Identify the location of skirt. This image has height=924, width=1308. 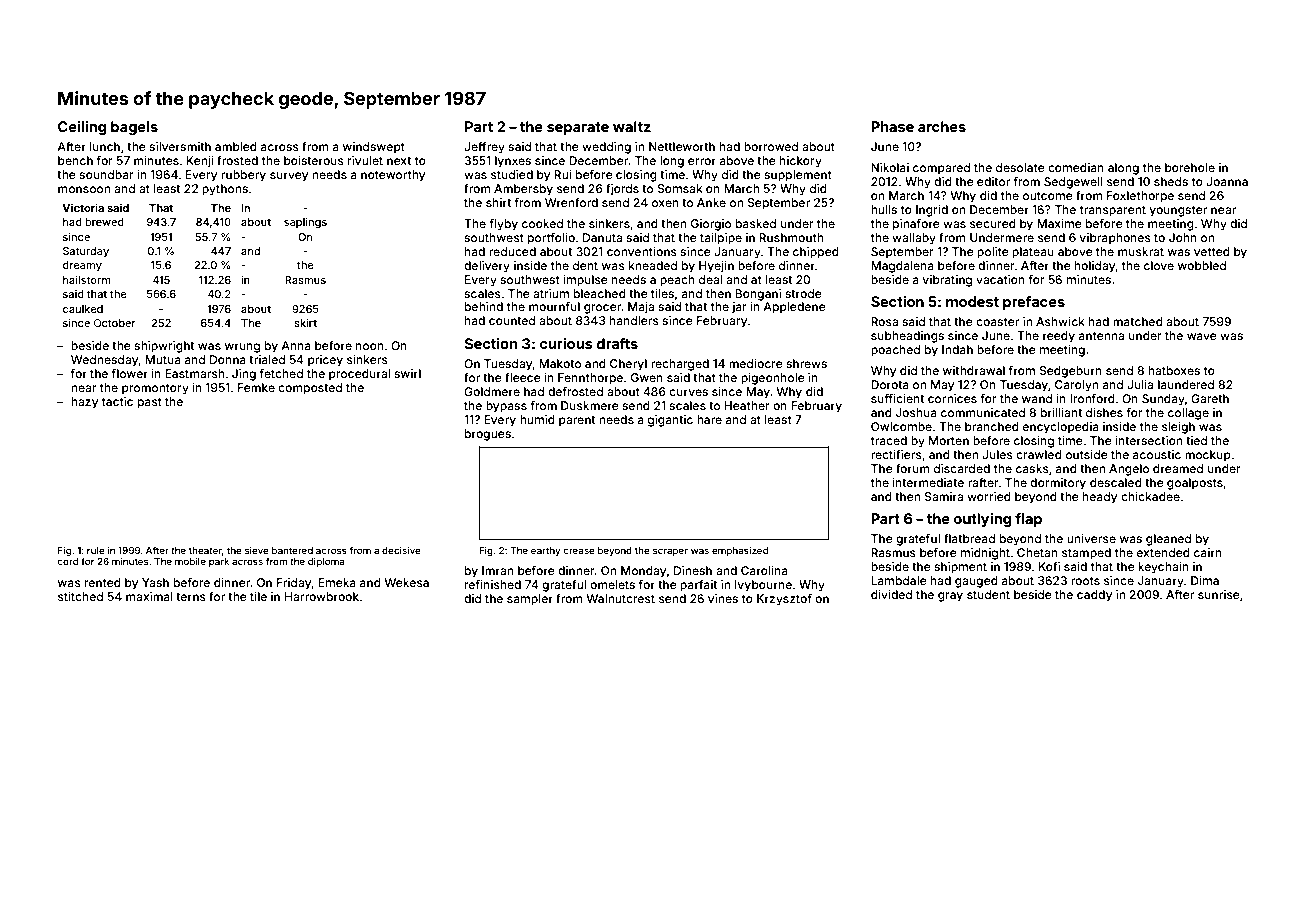
(305, 323).
